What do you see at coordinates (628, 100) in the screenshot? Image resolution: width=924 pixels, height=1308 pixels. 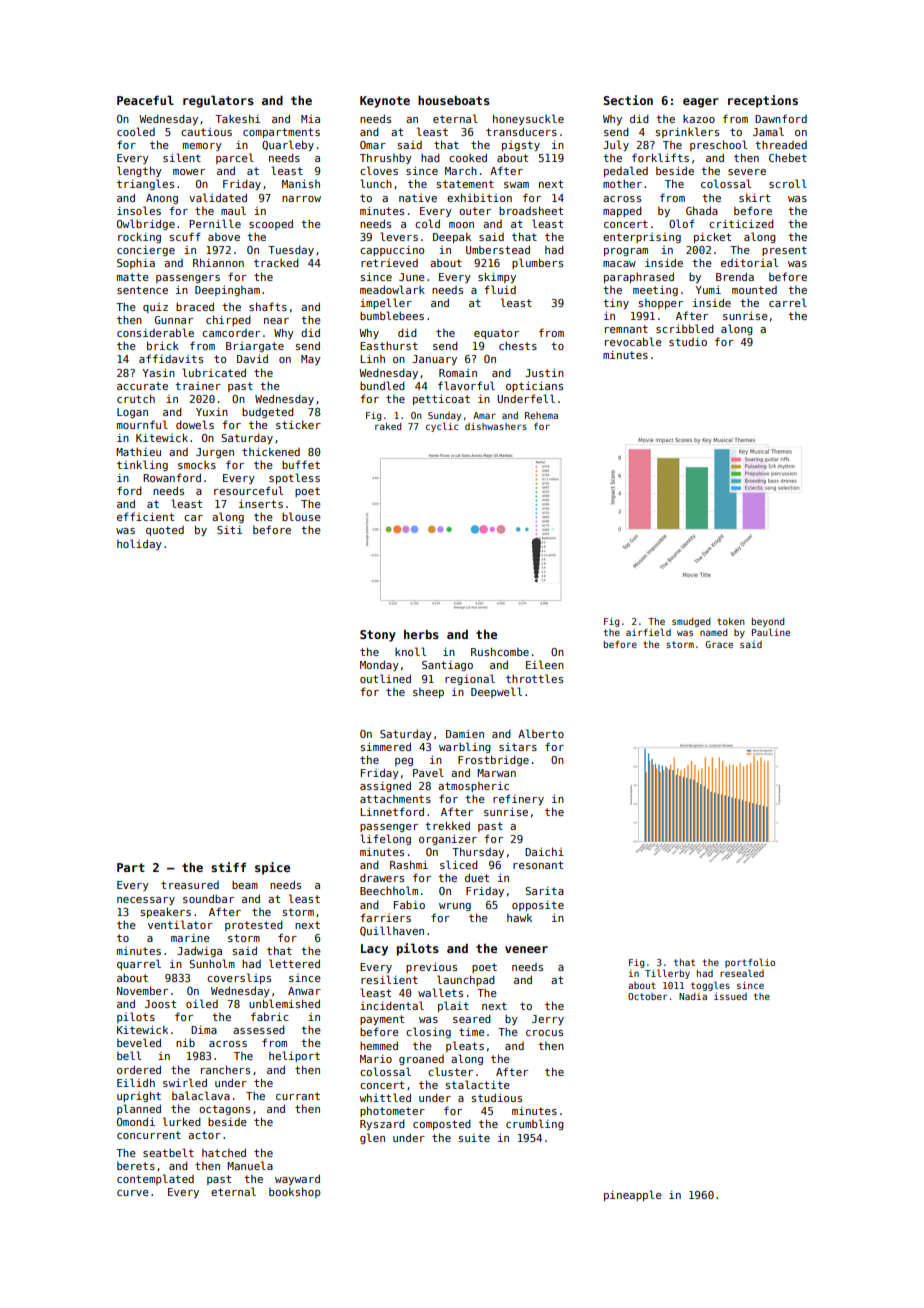 I see `Section` at bounding box center [628, 100].
